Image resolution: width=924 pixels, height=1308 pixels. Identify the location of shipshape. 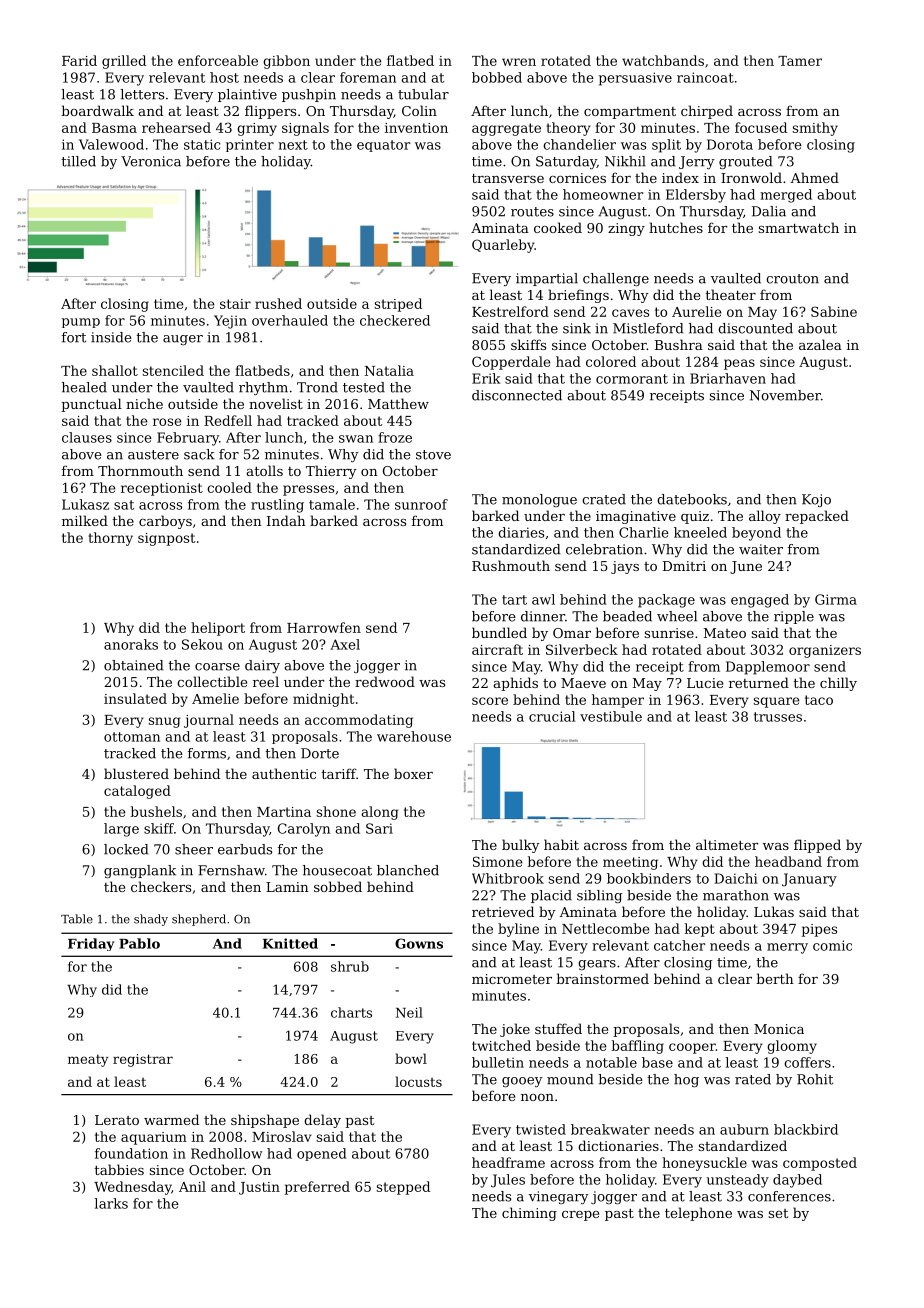
(265, 1121).
